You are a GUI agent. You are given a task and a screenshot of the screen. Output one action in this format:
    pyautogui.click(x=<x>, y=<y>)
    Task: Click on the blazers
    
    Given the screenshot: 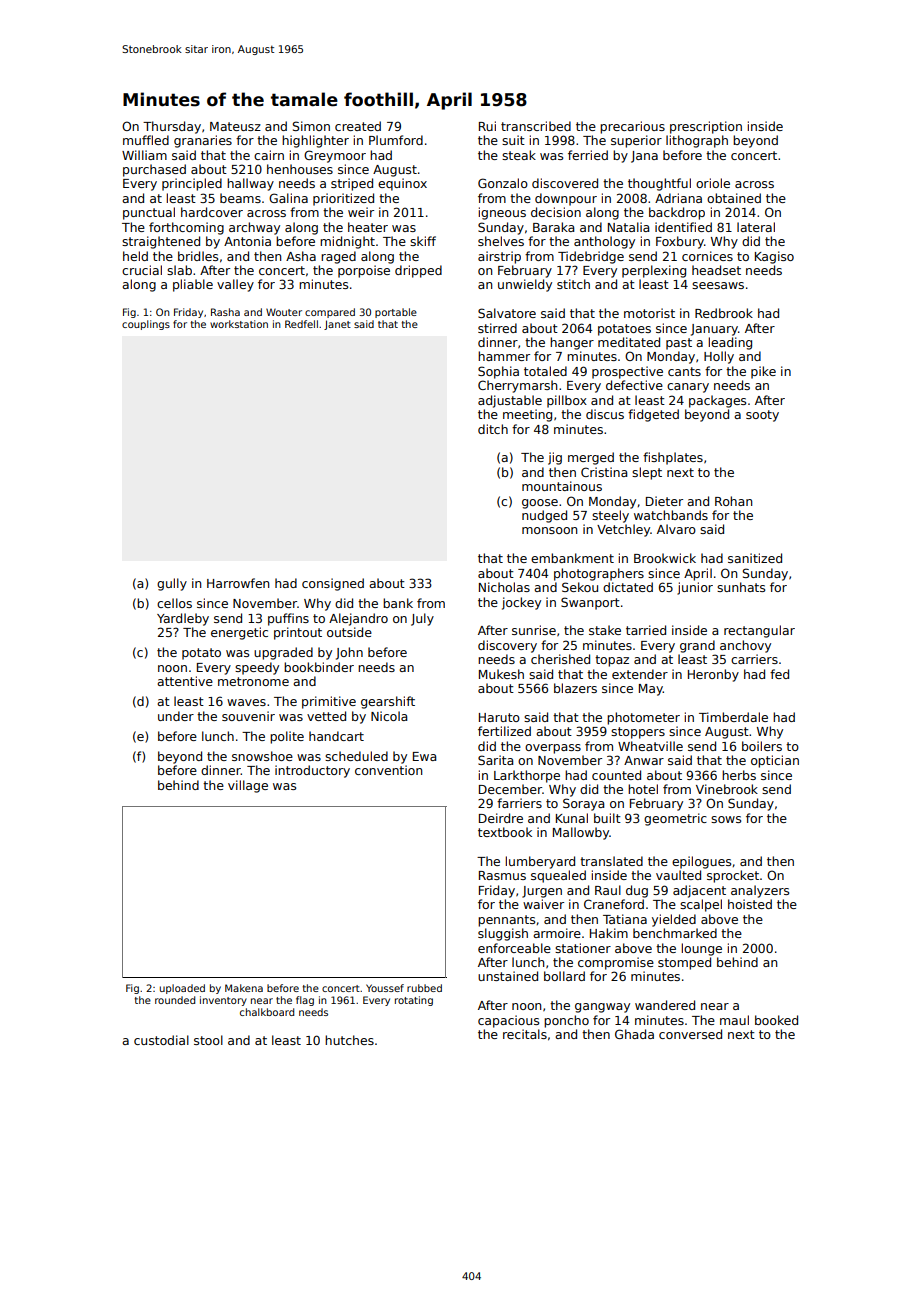 What is the action you would take?
    pyautogui.click(x=575, y=688)
